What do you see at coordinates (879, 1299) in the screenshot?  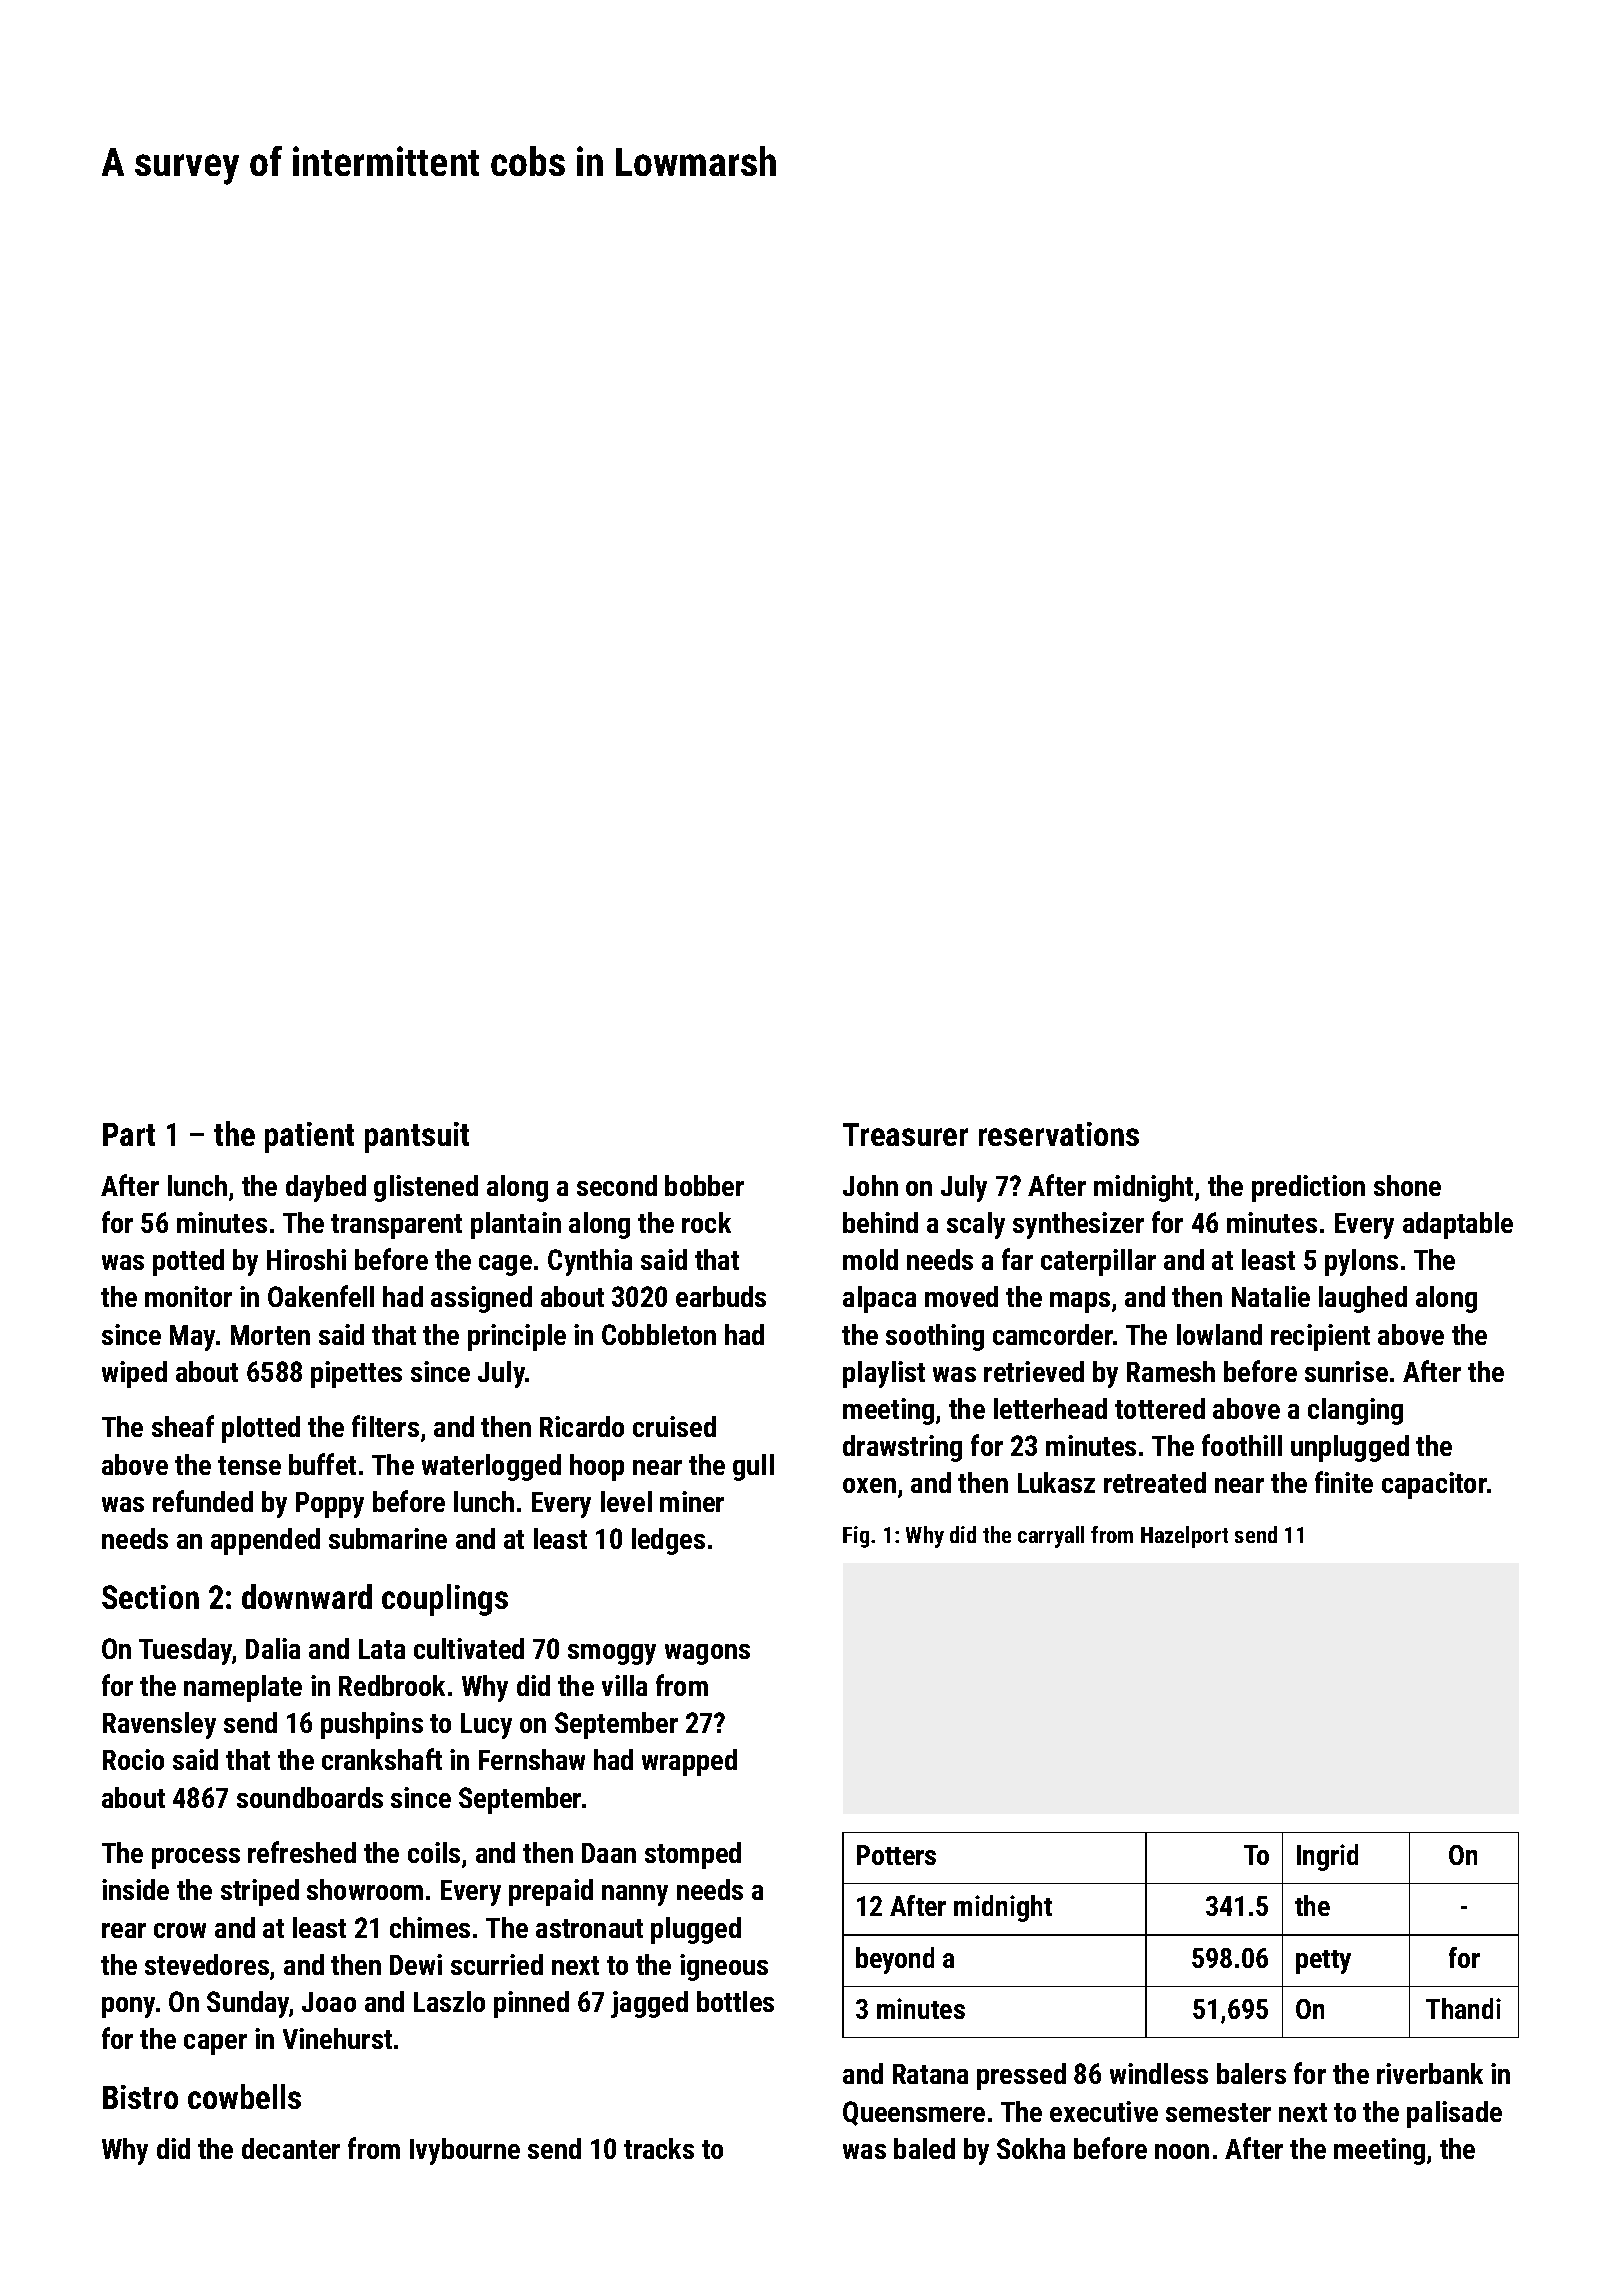 I see `alpaca` at bounding box center [879, 1299].
